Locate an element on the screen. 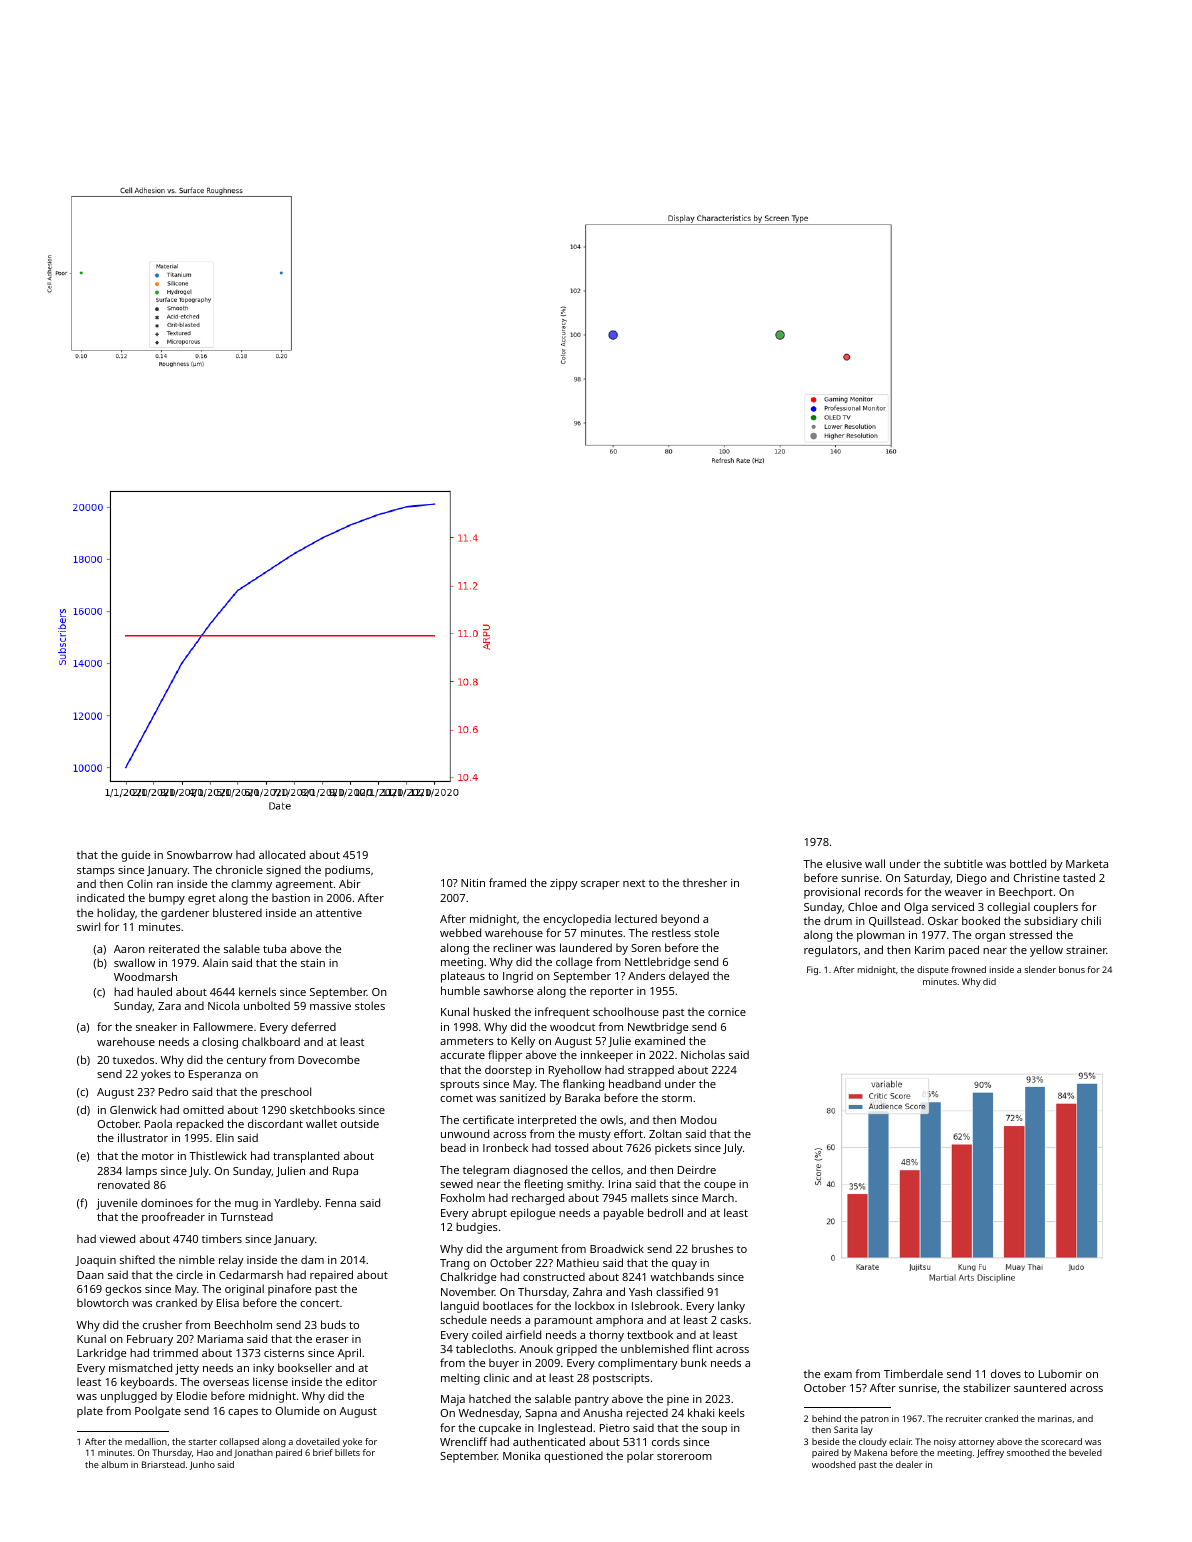 This screenshot has height=1542, width=1192. podiums is located at coordinates (347, 871).
